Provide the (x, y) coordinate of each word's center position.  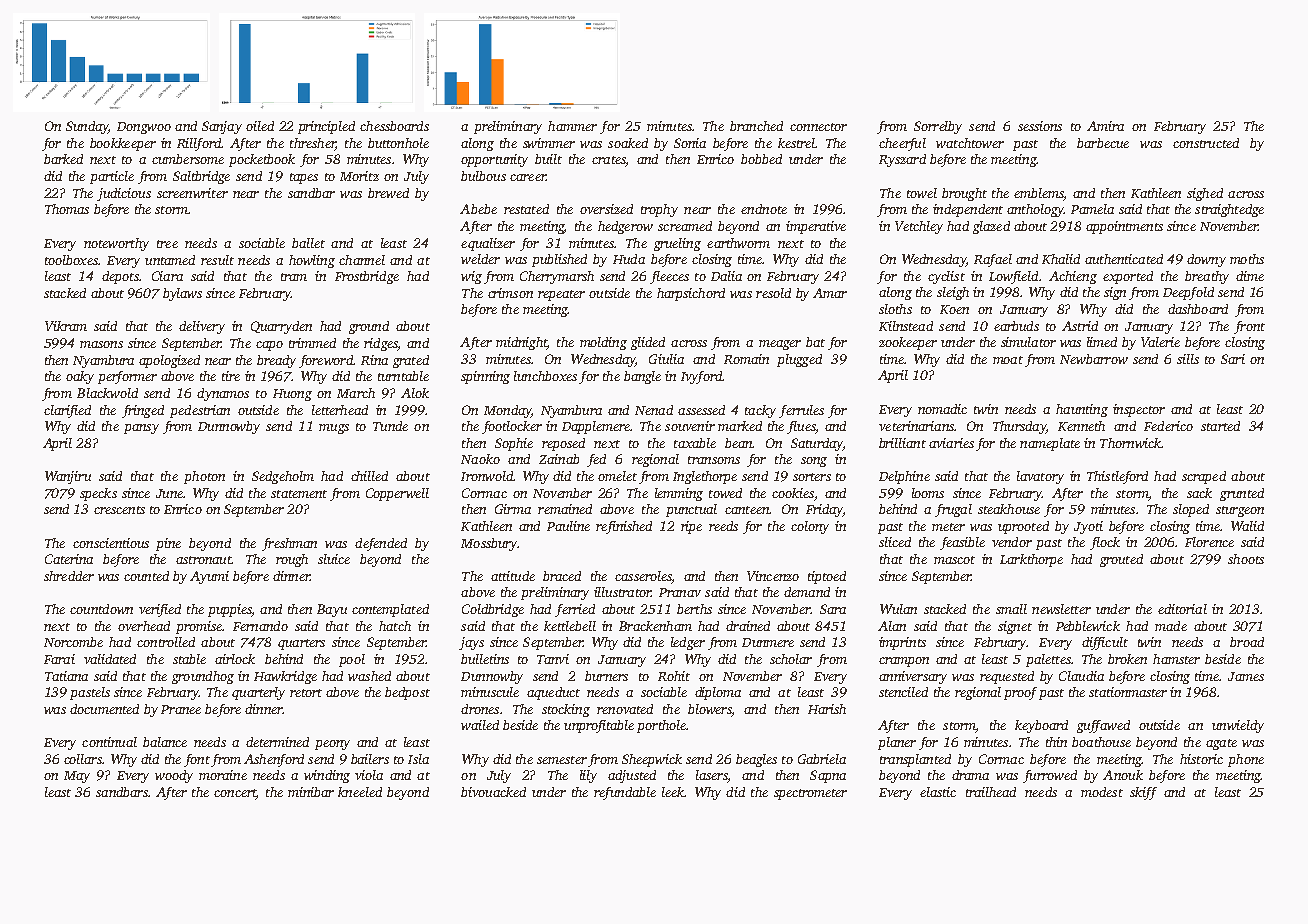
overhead (144, 626)
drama (970, 775)
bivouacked (493, 792)
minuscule (490, 692)
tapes (304, 178)
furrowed (1050, 776)
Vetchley (919, 227)
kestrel (796, 143)
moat (1008, 360)
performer (127, 377)
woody (174, 776)
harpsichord (691, 294)
